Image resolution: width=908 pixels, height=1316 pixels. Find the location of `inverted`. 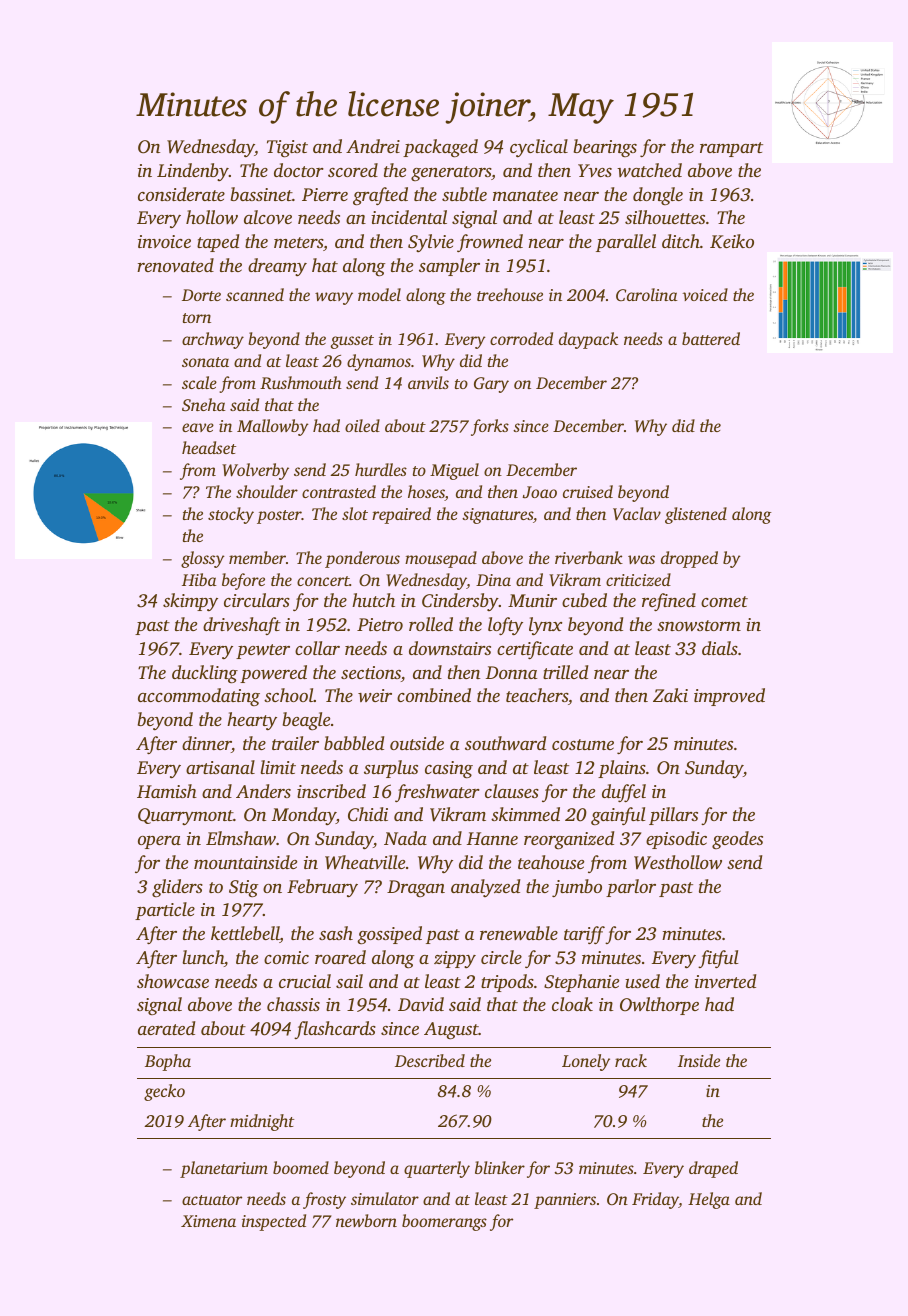

inverted is located at coordinates (726, 981).
